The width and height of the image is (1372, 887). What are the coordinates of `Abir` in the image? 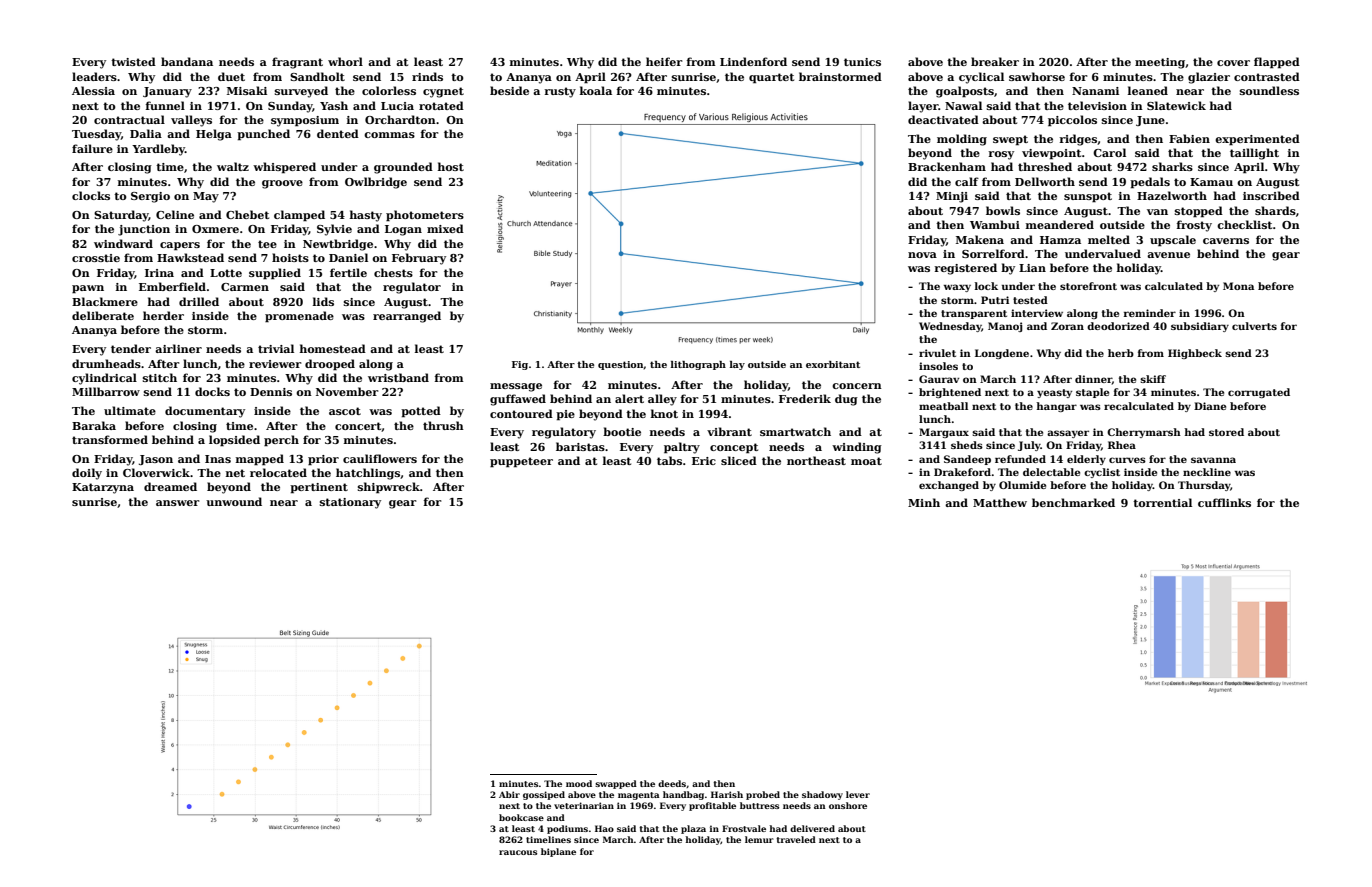 It's located at (509, 794).
